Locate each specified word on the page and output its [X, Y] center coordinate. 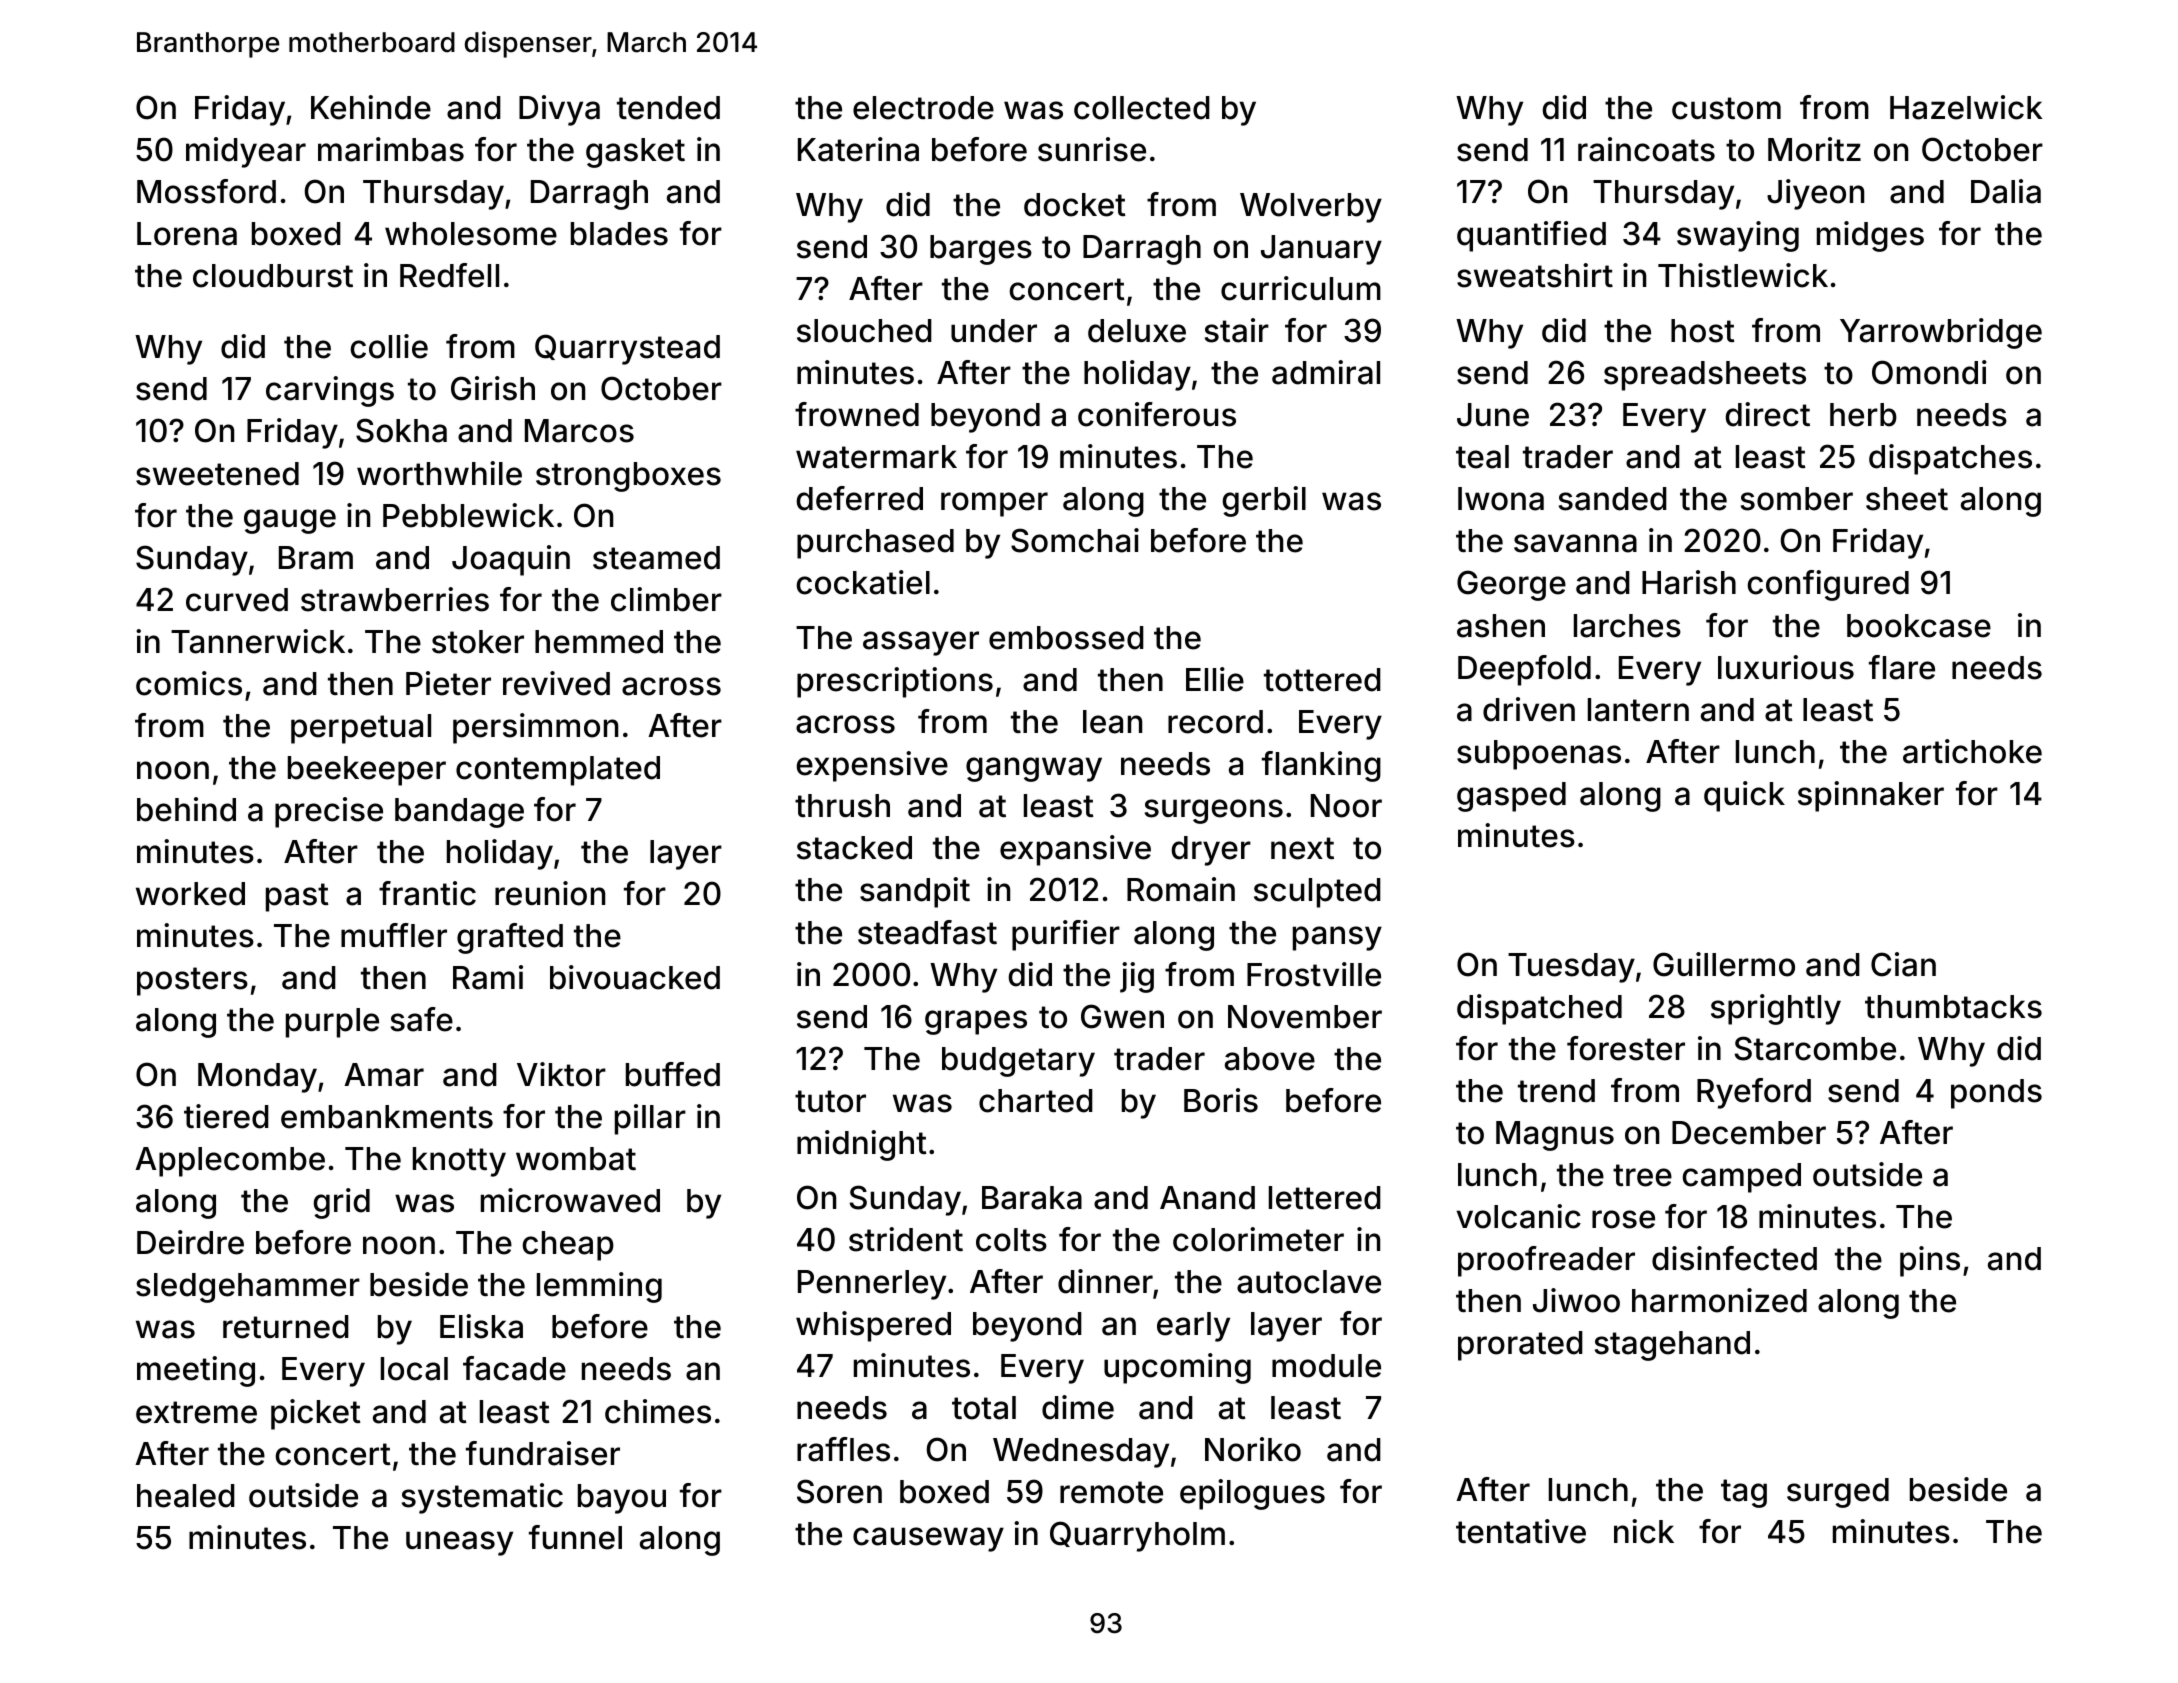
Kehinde [371, 107]
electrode [923, 108]
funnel [575, 1537]
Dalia [2006, 191]
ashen [1501, 626]
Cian [1903, 964]
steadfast [927, 932]
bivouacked [635, 977]
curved [237, 600]
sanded [1613, 499]
